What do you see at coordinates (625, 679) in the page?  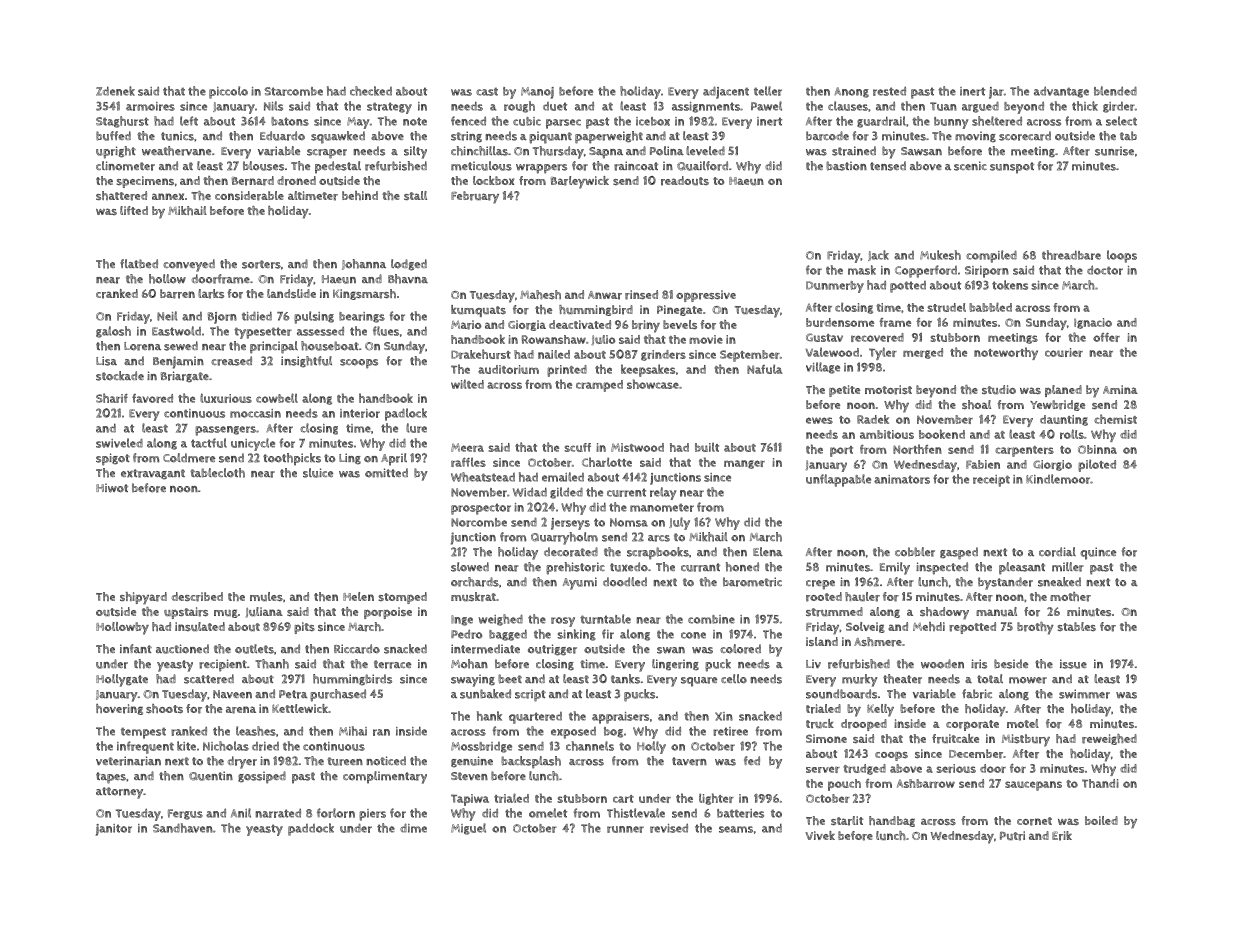 I see `tanks` at bounding box center [625, 679].
